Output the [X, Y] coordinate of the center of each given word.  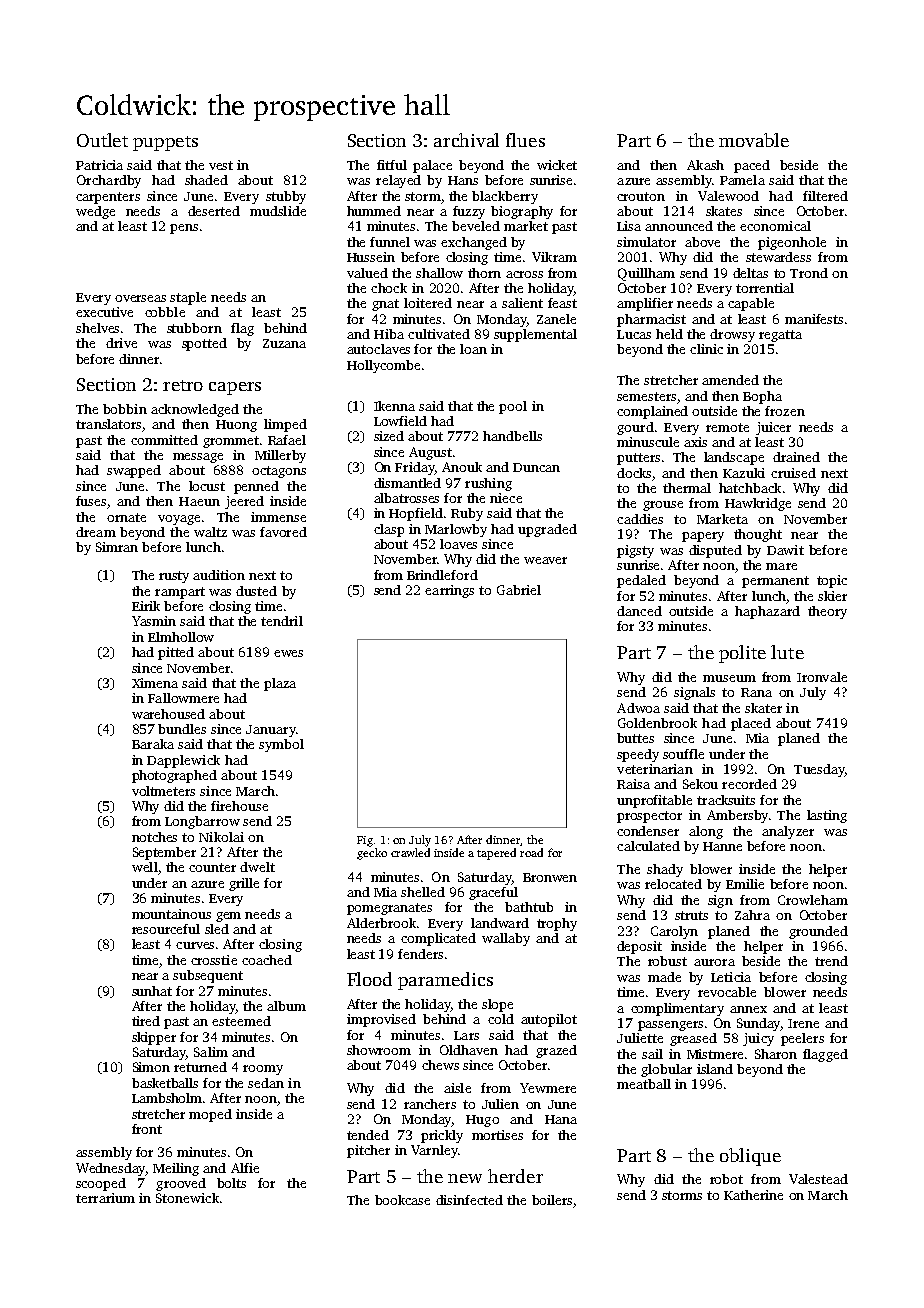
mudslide [278, 211]
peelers [802, 1039]
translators [108, 424]
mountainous [171, 914]
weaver [545, 560]
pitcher [368, 1151]
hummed [374, 211]
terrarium [105, 1198]
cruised [793, 473]
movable [754, 140]
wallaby [506, 939]
